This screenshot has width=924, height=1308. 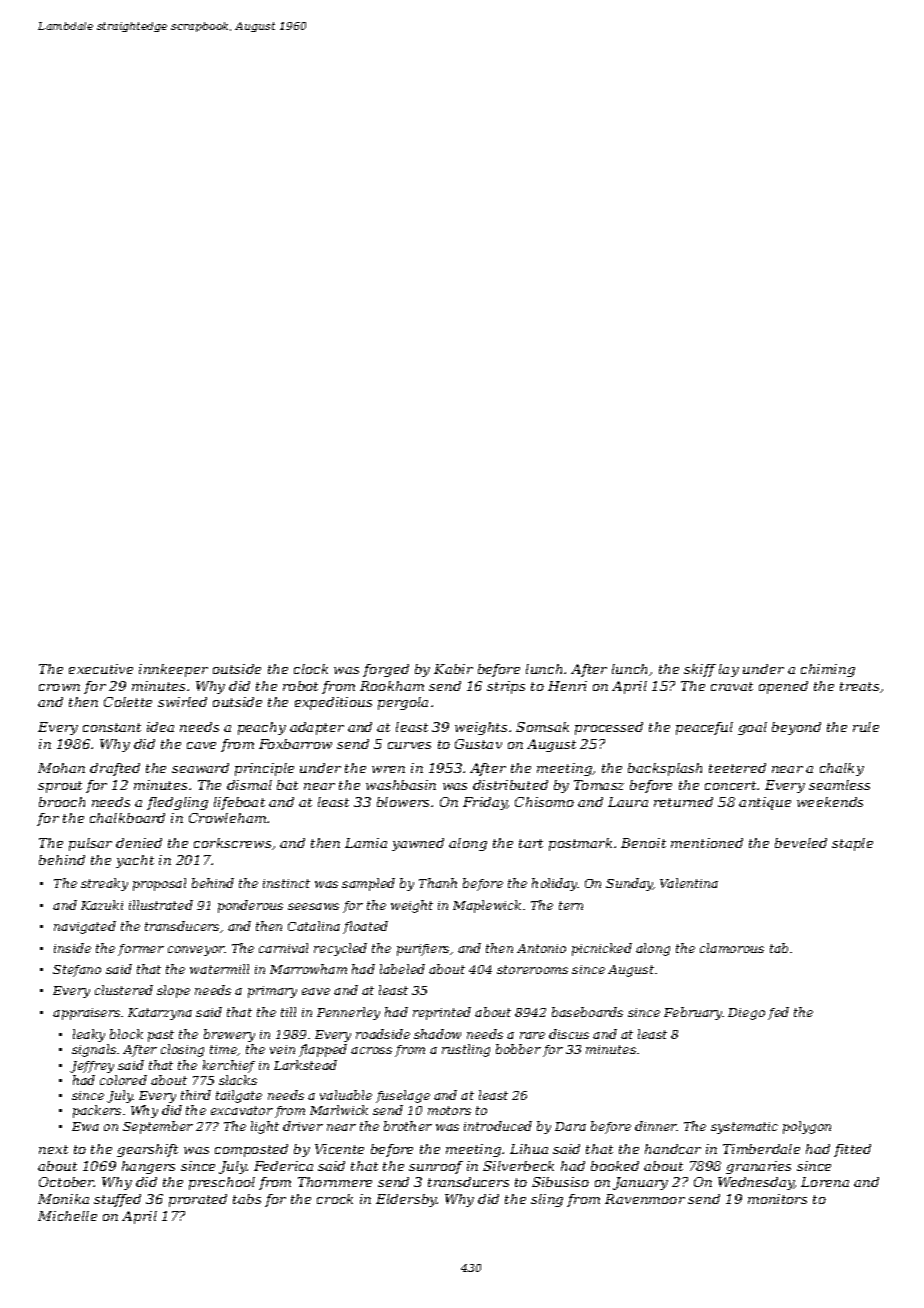 What do you see at coordinates (101, 669) in the screenshot?
I see `executive` at bounding box center [101, 669].
